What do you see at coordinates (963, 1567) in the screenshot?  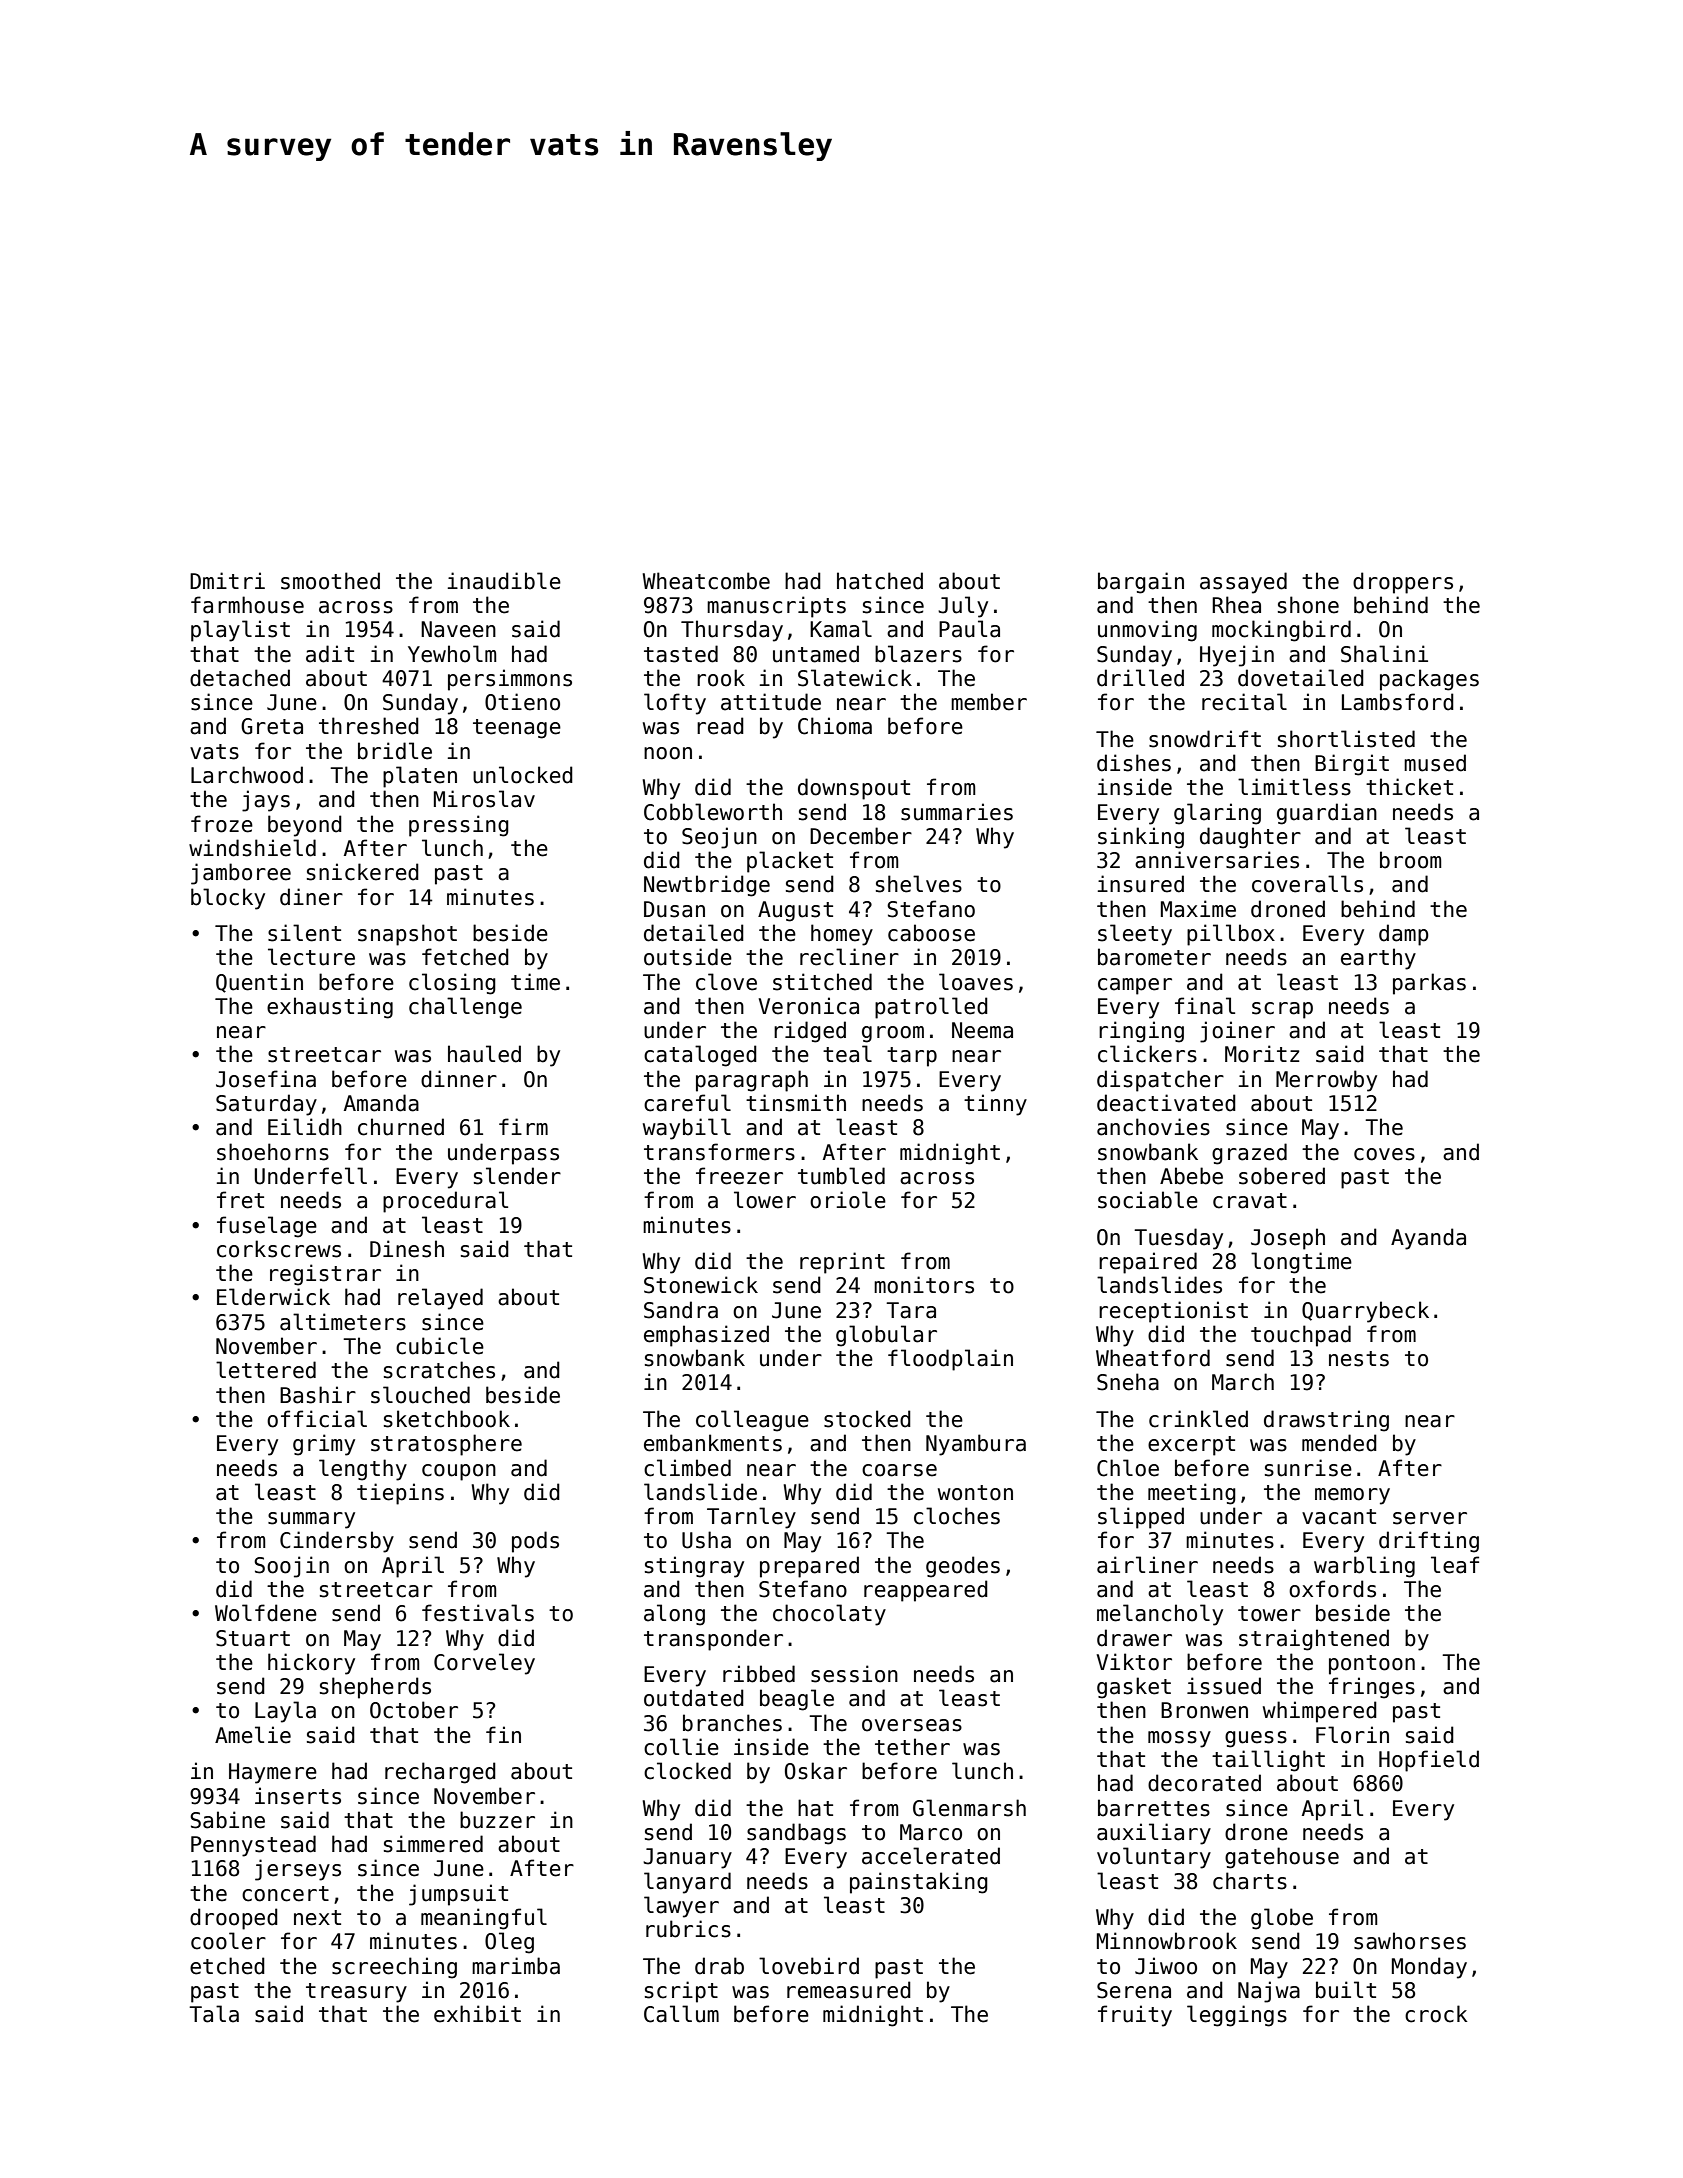 I see `geodes` at bounding box center [963, 1567].
